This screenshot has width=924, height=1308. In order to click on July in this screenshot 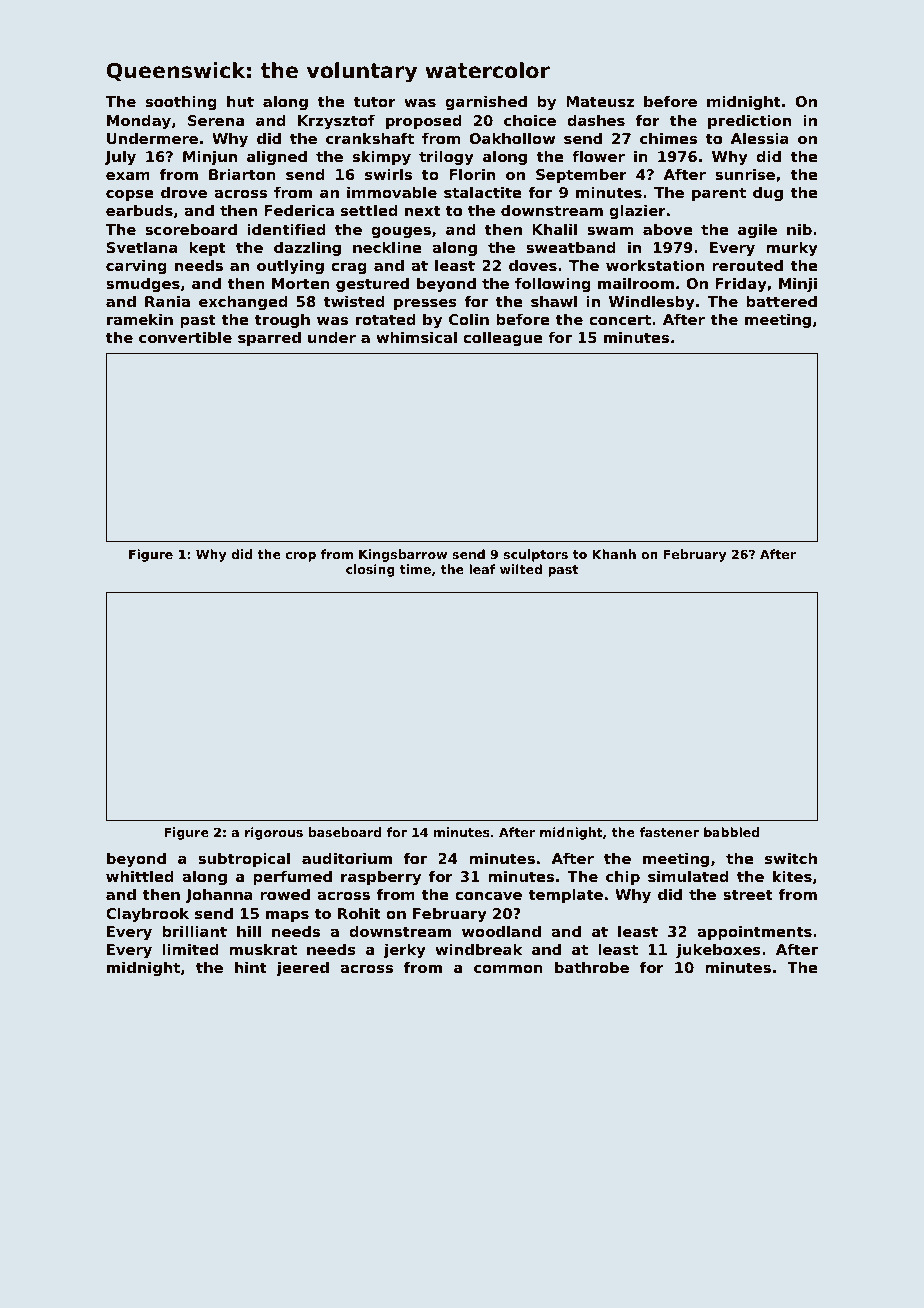, I will do `click(120, 158)`.
